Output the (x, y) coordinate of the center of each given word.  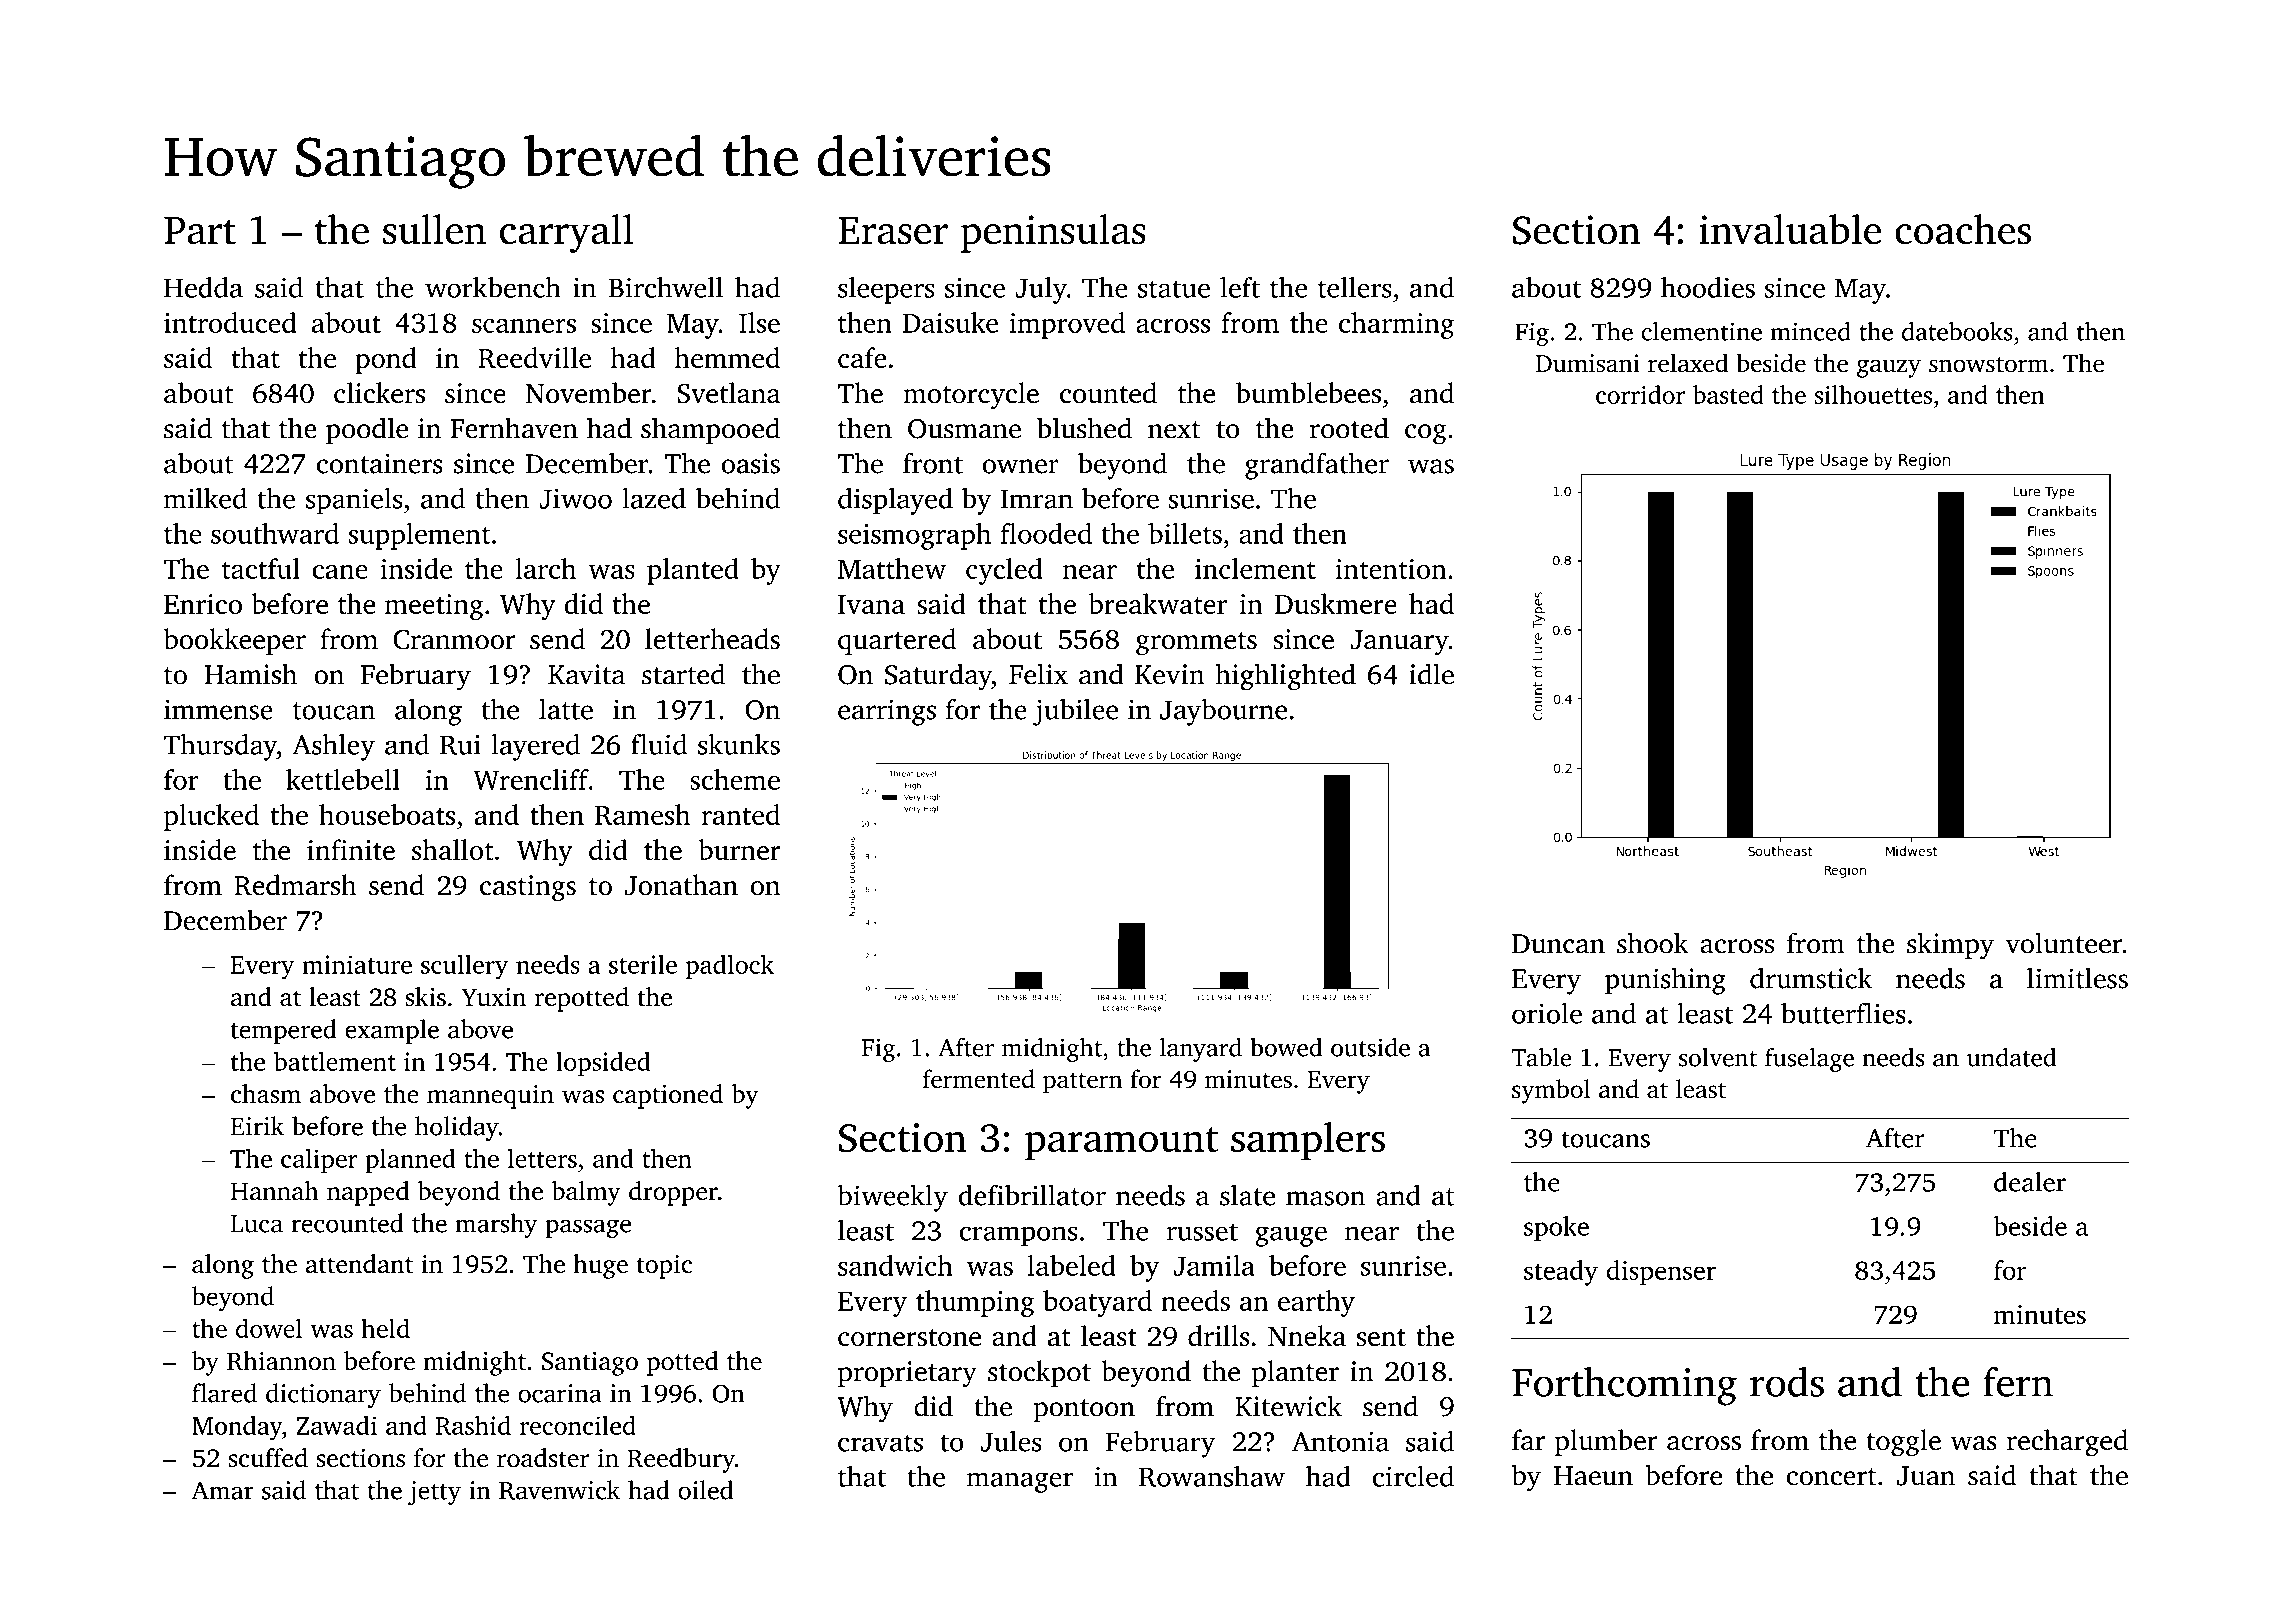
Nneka (1307, 1335)
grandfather (1317, 466)
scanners (524, 326)
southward (275, 533)
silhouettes (1873, 394)
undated (2011, 1057)
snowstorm (1988, 365)
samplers (1308, 1141)
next (1174, 430)
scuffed (268, 1457)
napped (368, 1193)
